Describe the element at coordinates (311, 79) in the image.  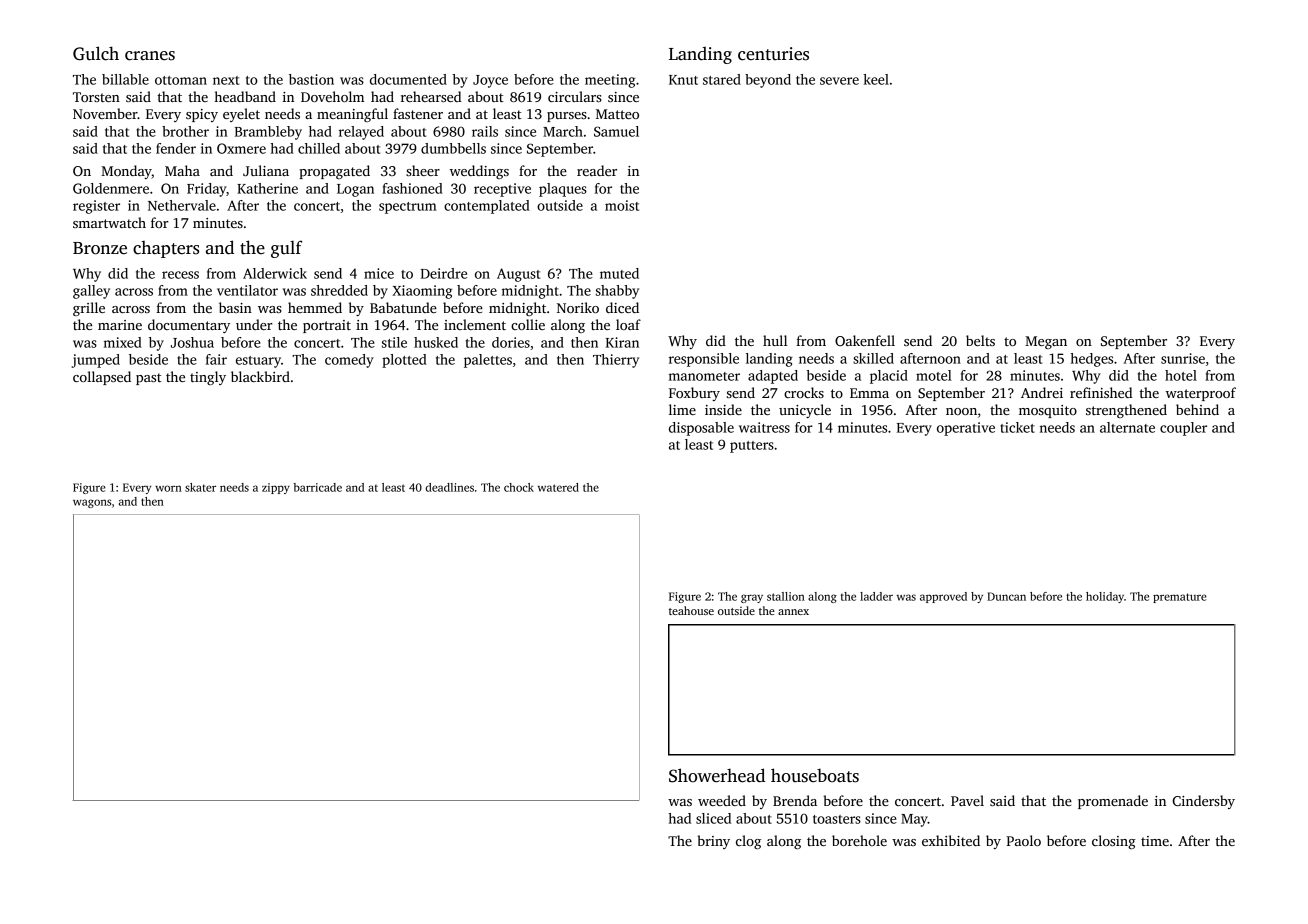
I see `bastion` at that location.
